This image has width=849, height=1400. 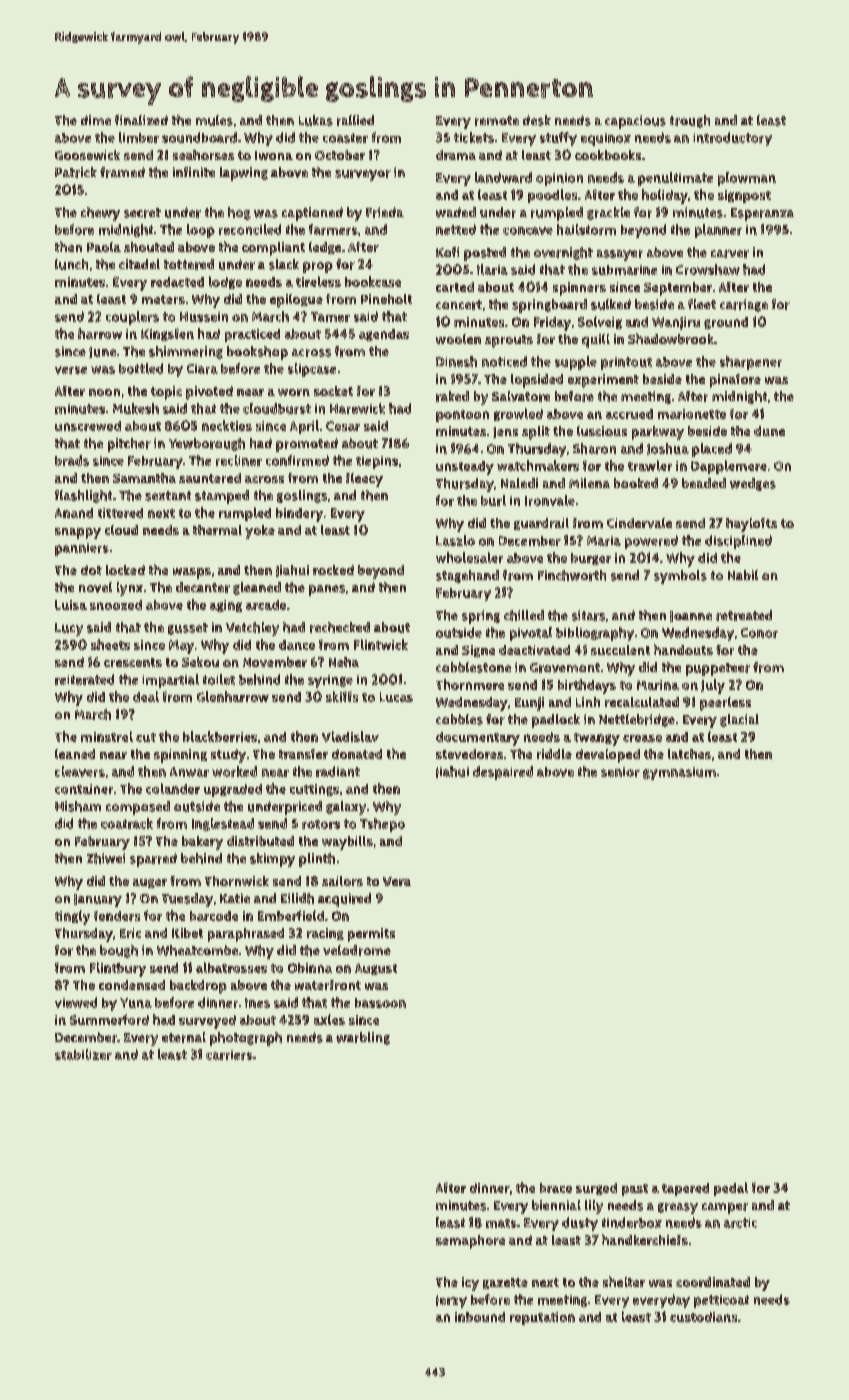 I want to click on locked, so click(x=125, y=570).
